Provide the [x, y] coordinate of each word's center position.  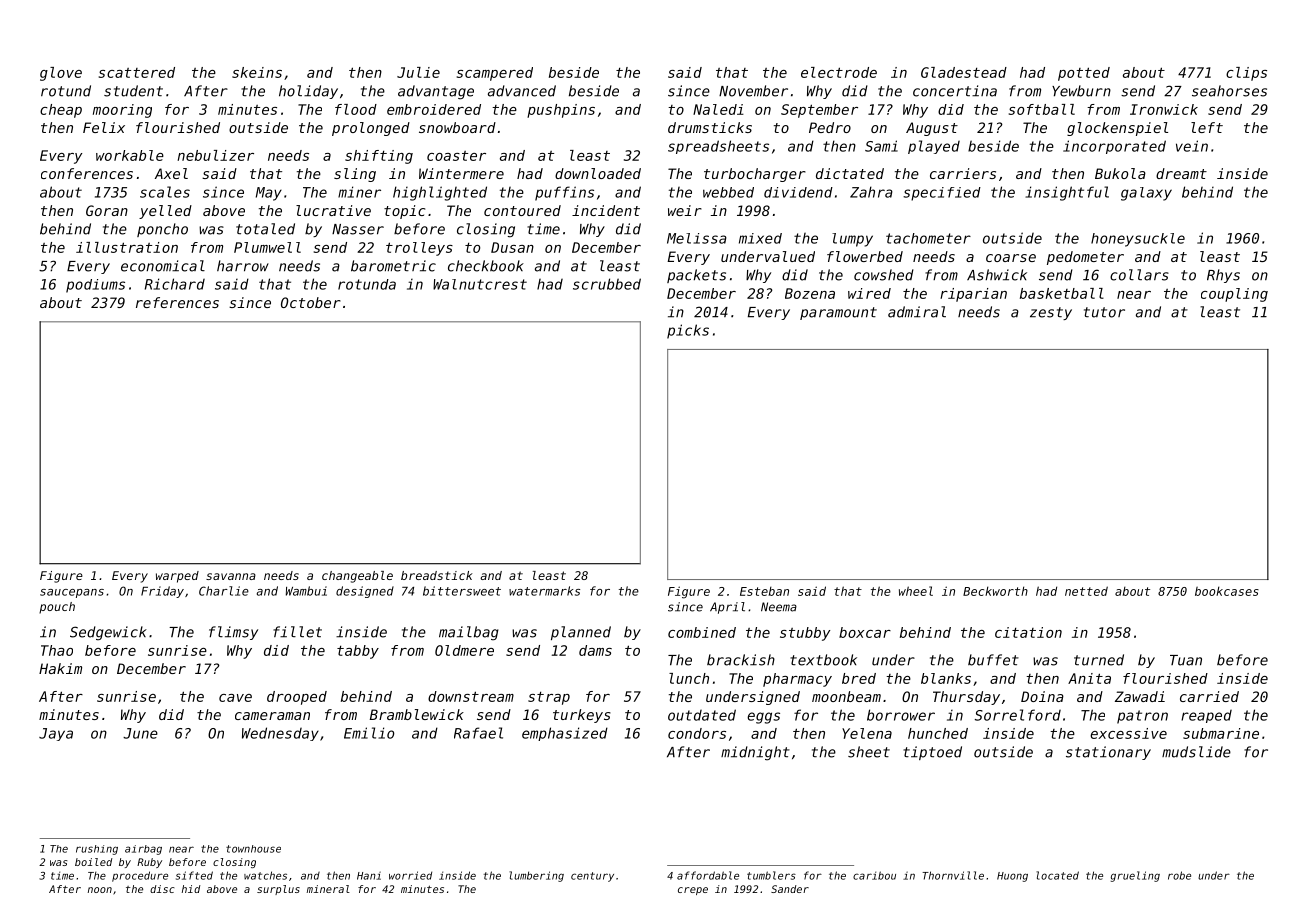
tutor [1104, 312]
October [311, 302]
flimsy [233, 633]
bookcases [1227, 591]
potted [1084, 74]
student [133, 91]
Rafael [478, 733]
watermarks [544, 591]
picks [688, 331]
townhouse [253, 849]
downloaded [598, 173]
